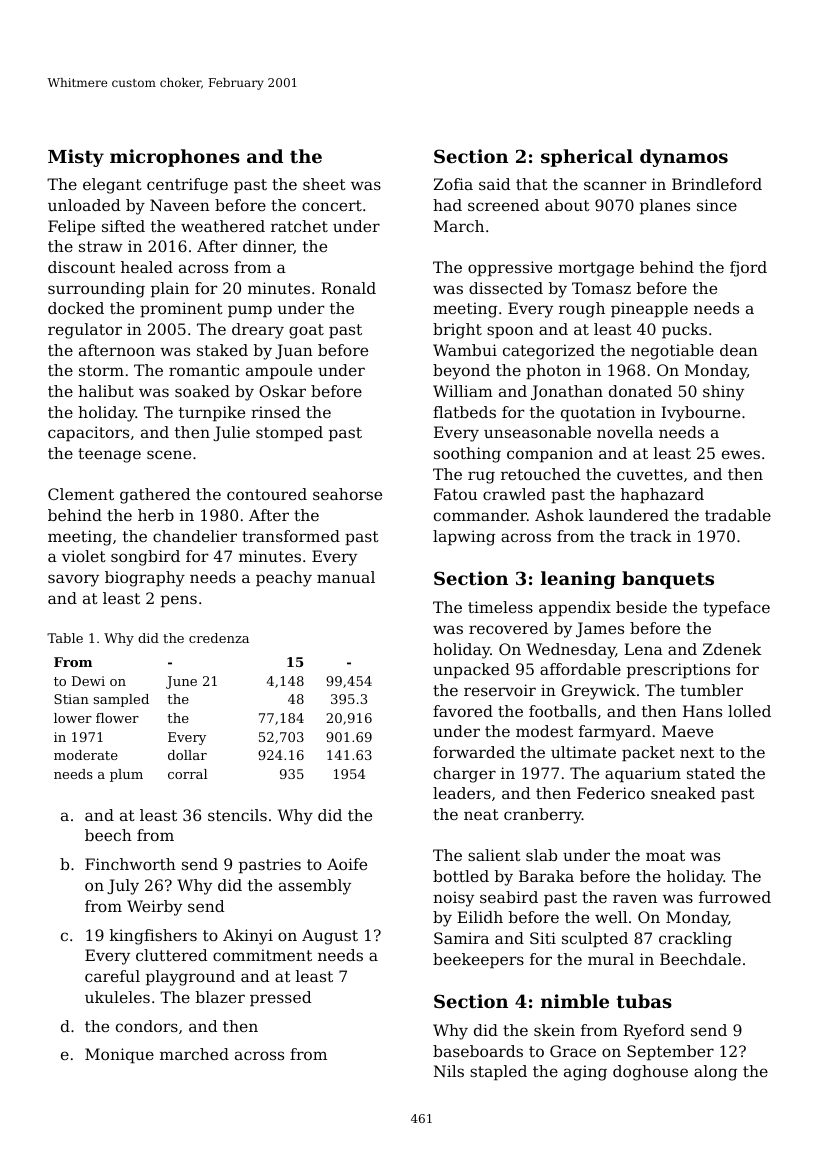 The height and width of the document is (1165, 821). Describe the element at coordinates (117, 997) in the document. I see `ukuleles` at that location.
